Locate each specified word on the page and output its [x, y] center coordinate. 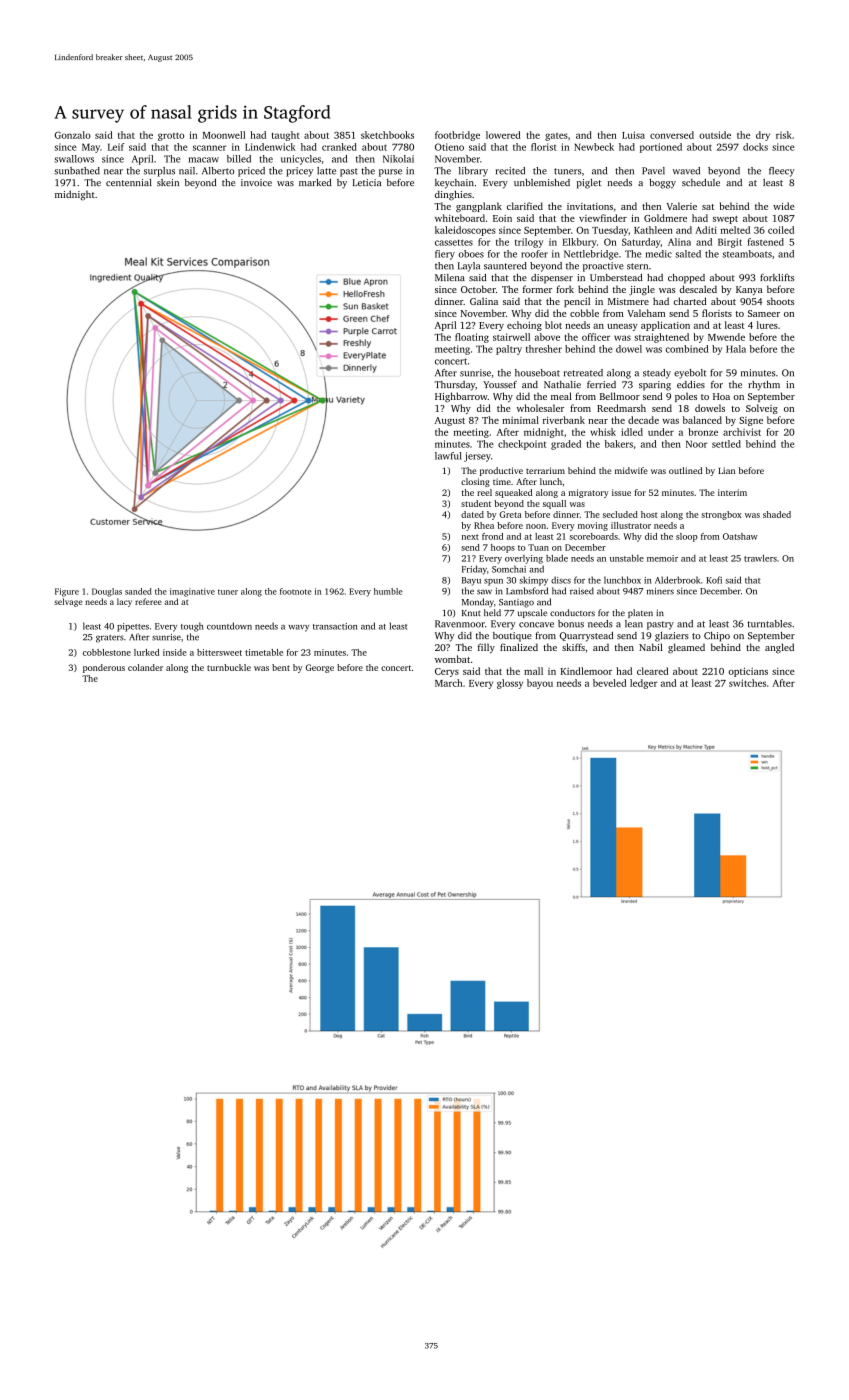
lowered [503, 135]
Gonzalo [73, 135]
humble [388, 591]
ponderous [104, 668]
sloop [687, 537]
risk [784, 135]
